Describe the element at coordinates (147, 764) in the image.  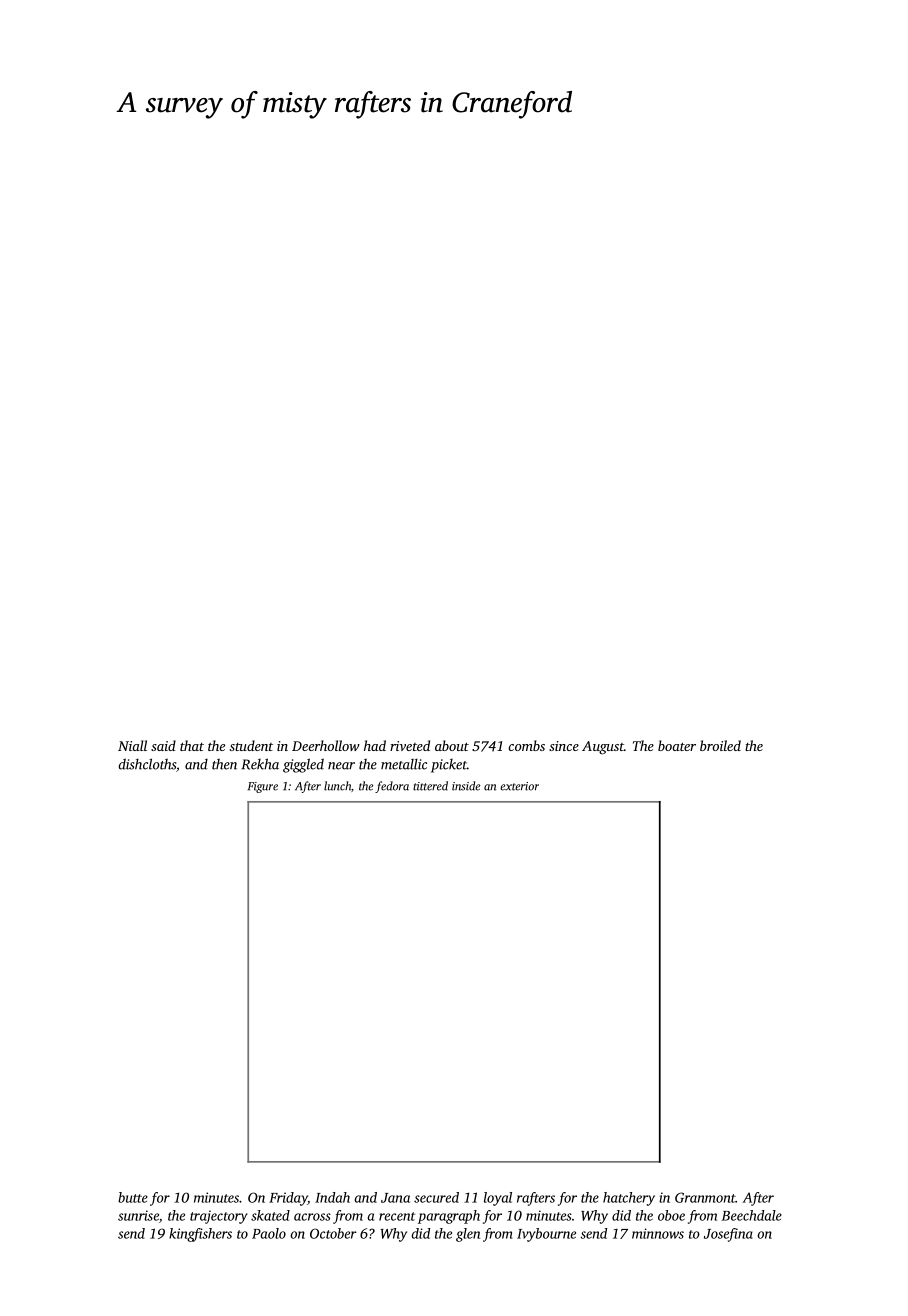
I see `dishcloths` at that location.
